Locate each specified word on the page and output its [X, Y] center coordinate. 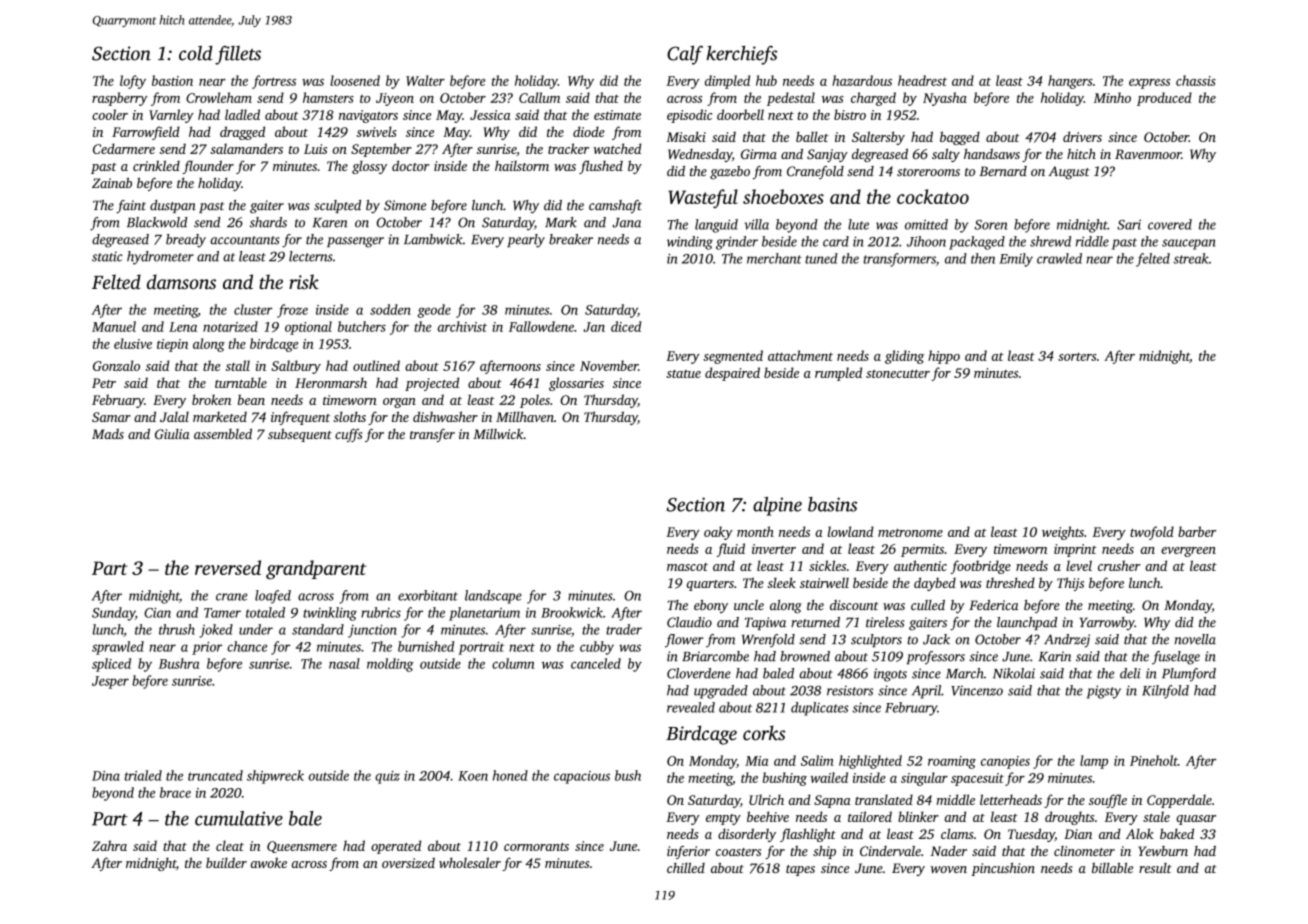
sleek [782, 582]
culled [928, 605]
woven [949, 869]
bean [251, 399]
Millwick [498, 433]
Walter [425, 80]
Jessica [490, 115]
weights [1063, 533]
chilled [686, 867]
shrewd [1050, 241]
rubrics [381, 612]
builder [226, 862]
